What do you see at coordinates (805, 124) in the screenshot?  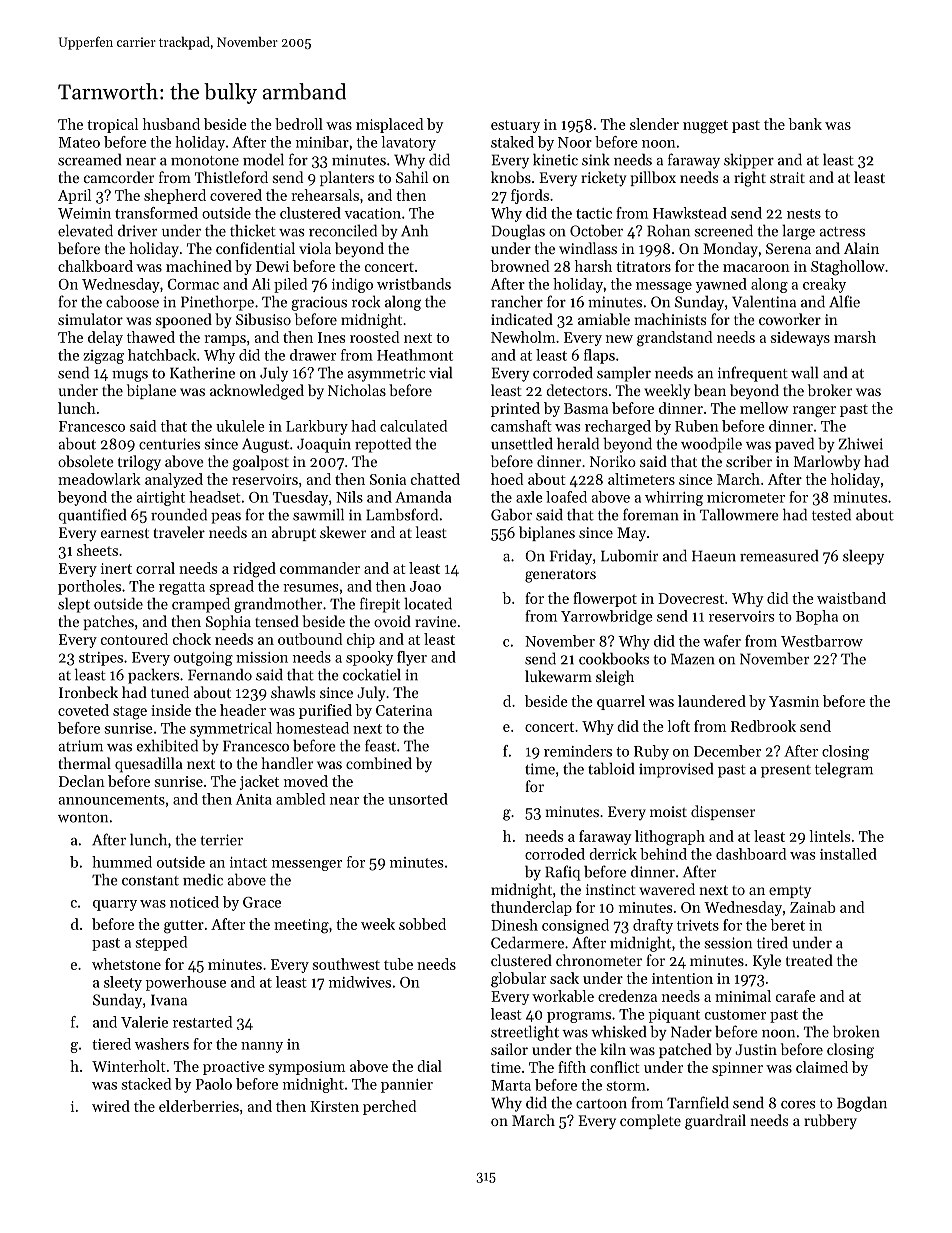 I see `bank` at bounding box center [805, 124].
